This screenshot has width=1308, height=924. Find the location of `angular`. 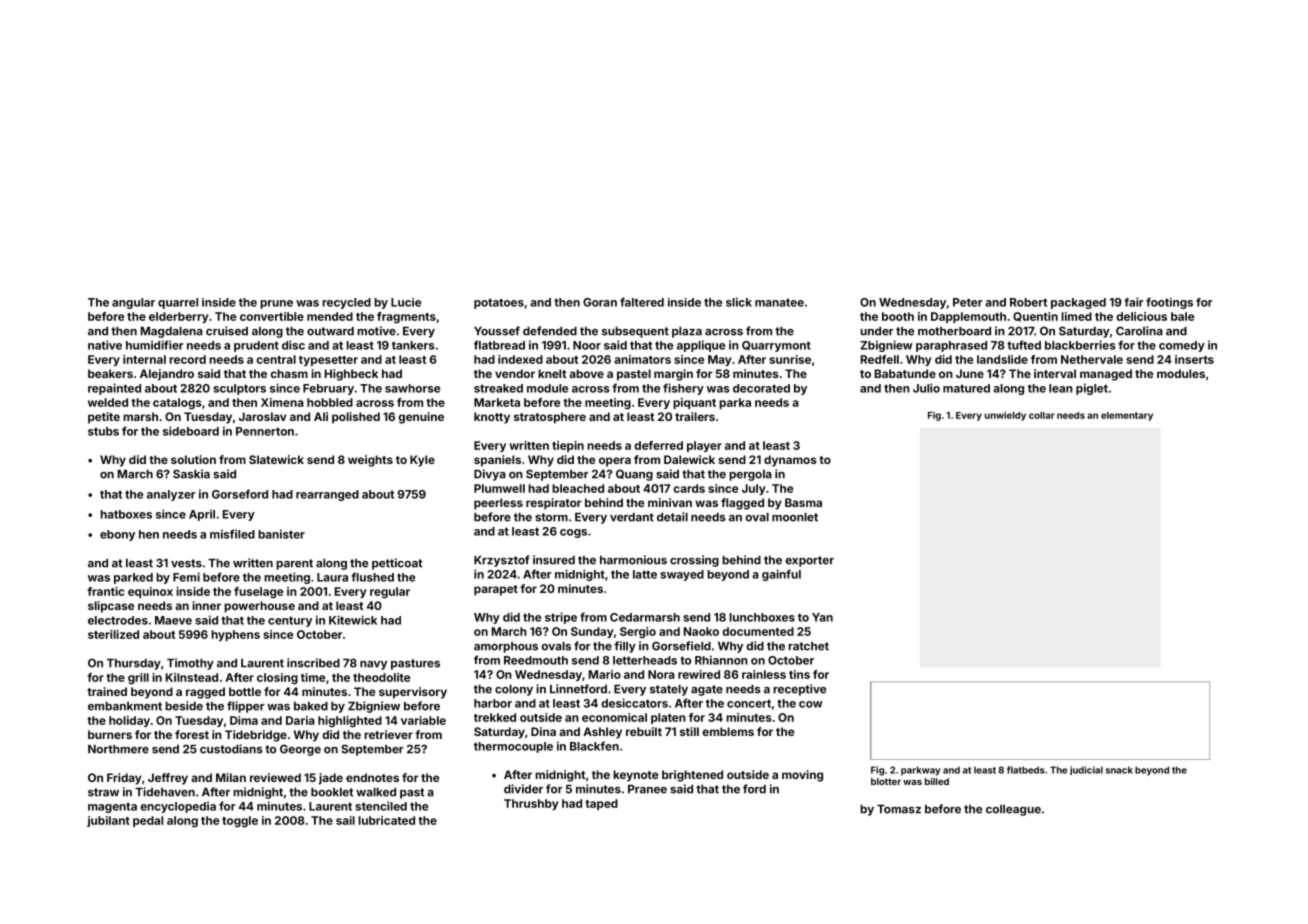

angular is located at coordinates (133, 303).
